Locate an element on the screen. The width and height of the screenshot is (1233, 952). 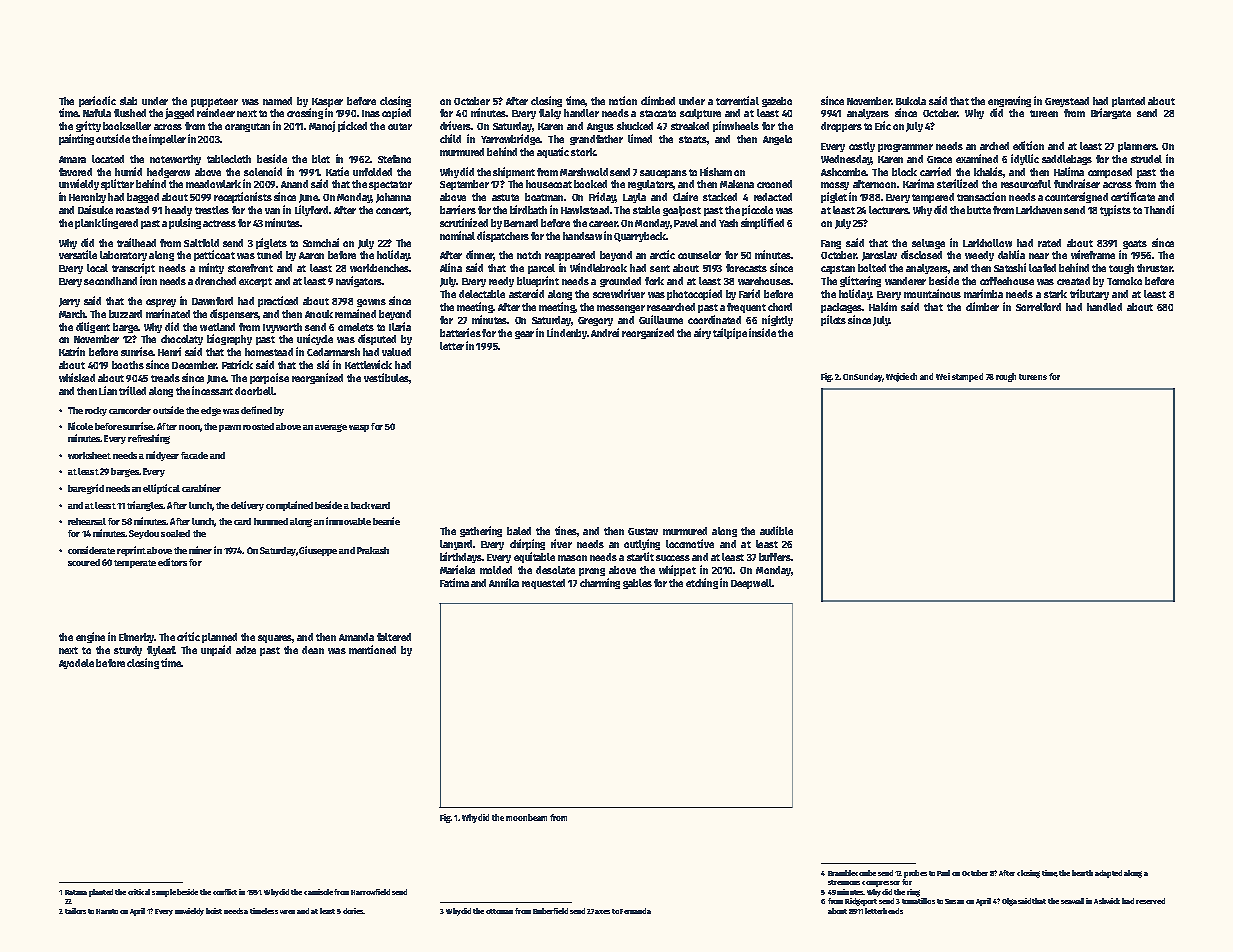
drenched is located at coordinates (215, 281).
